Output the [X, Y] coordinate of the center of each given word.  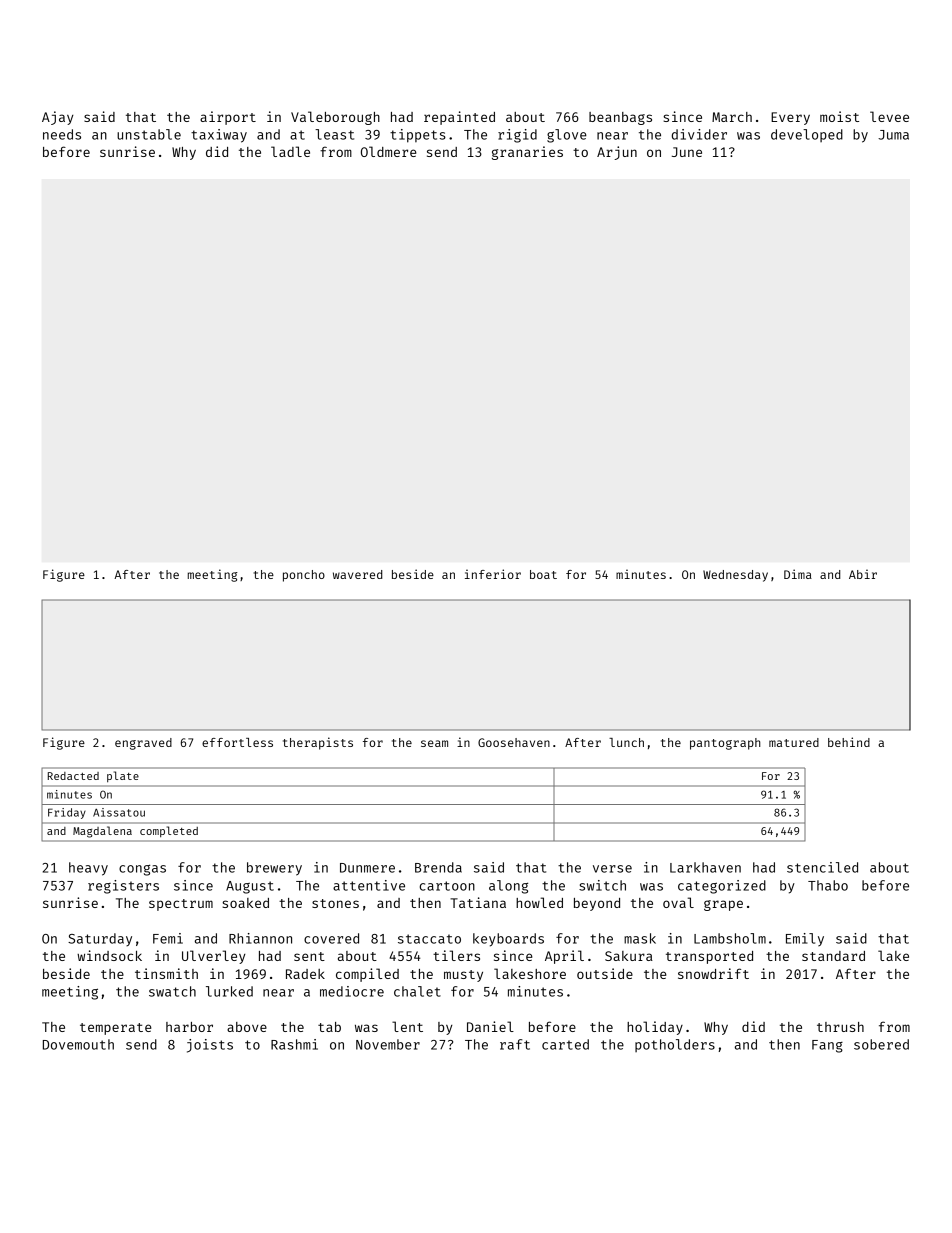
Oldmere [389, 151]
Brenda [438, 867]
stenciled [822, 867]
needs [62, 134]
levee [889, 116]
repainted [459, 118]
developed [807, 135]
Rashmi [294, 1044]
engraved [143, 744]
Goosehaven [514, 742]
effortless [237, 742]
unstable [149, 134]
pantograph [725, 744]
